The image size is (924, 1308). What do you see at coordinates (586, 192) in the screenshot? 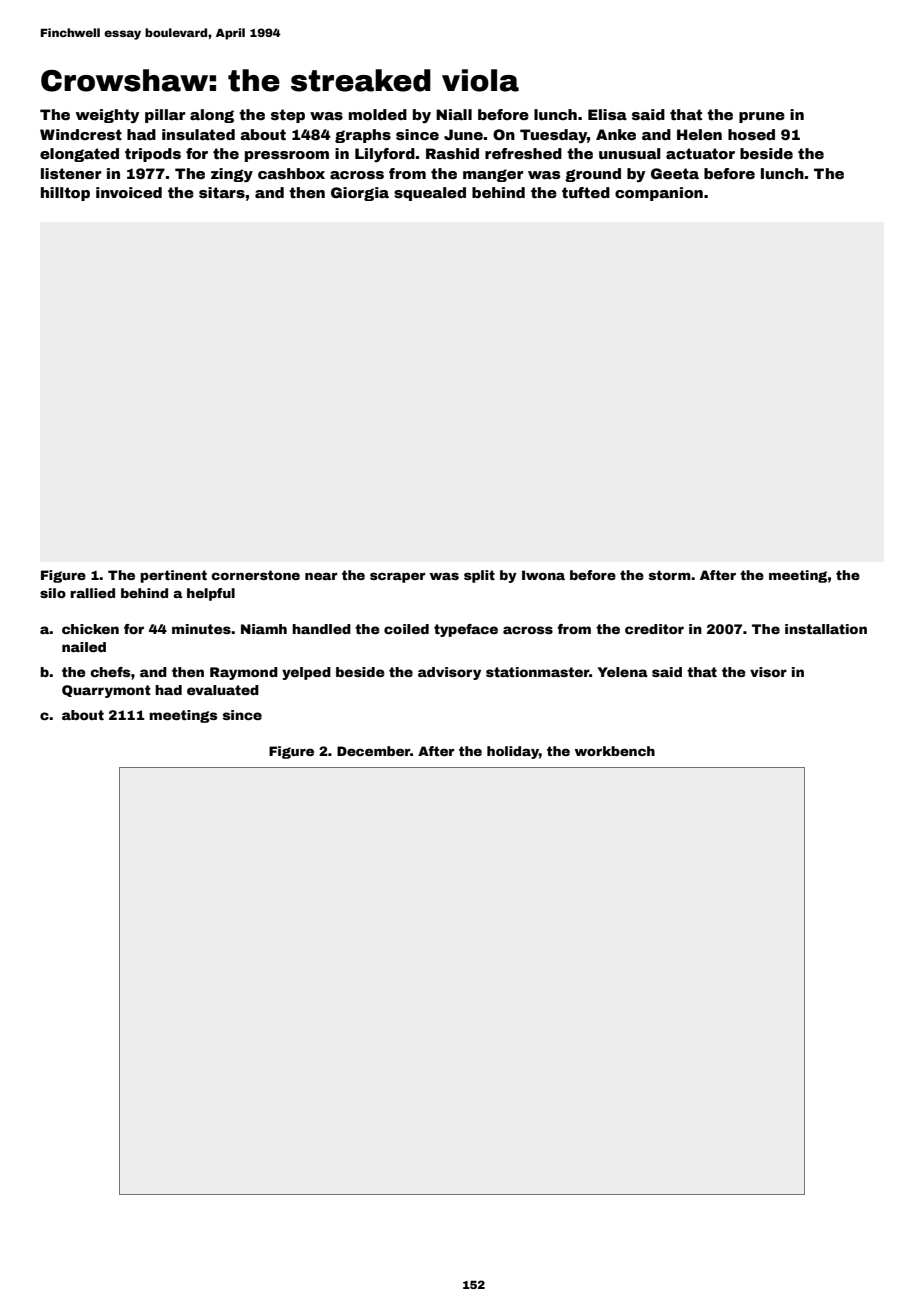
I see `tufted` at bounding box center [586, 192].
